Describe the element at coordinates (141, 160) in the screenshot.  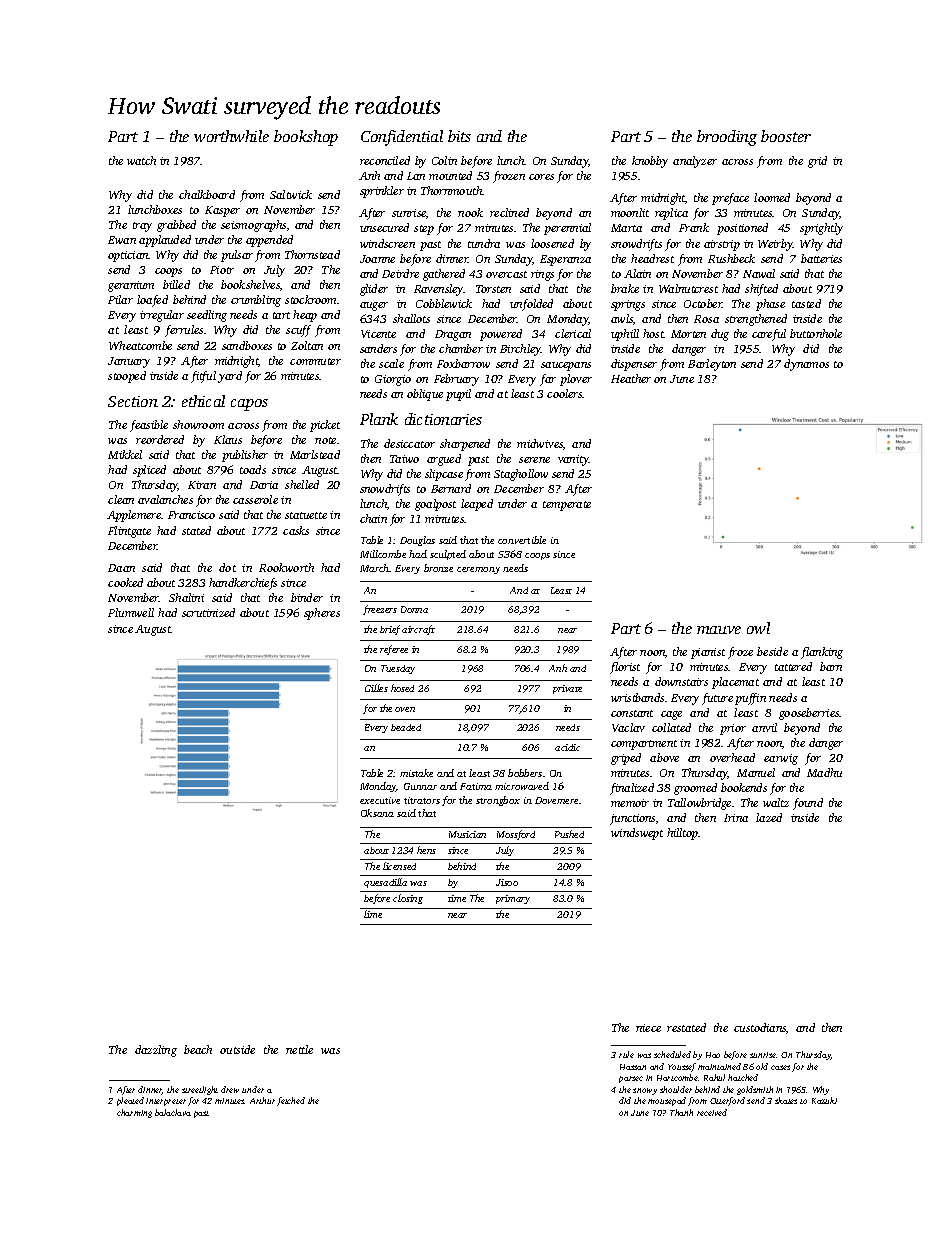
I see `watch` at that location.
